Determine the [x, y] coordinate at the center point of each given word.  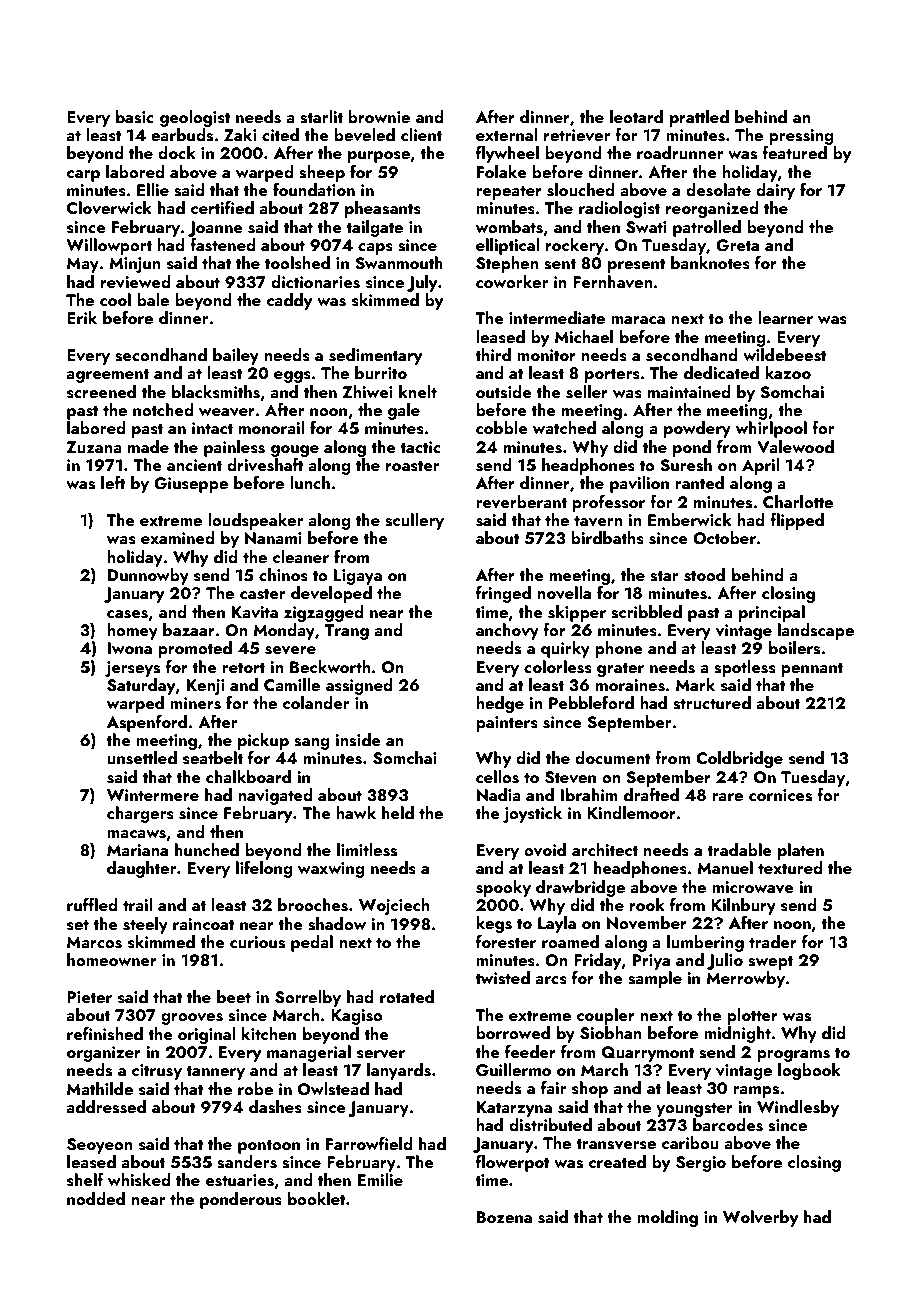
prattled [699, 118]
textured [790, 867]
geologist [195, 118]
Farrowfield [369, 1143]
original [207, 1035]
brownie [379, 116]
